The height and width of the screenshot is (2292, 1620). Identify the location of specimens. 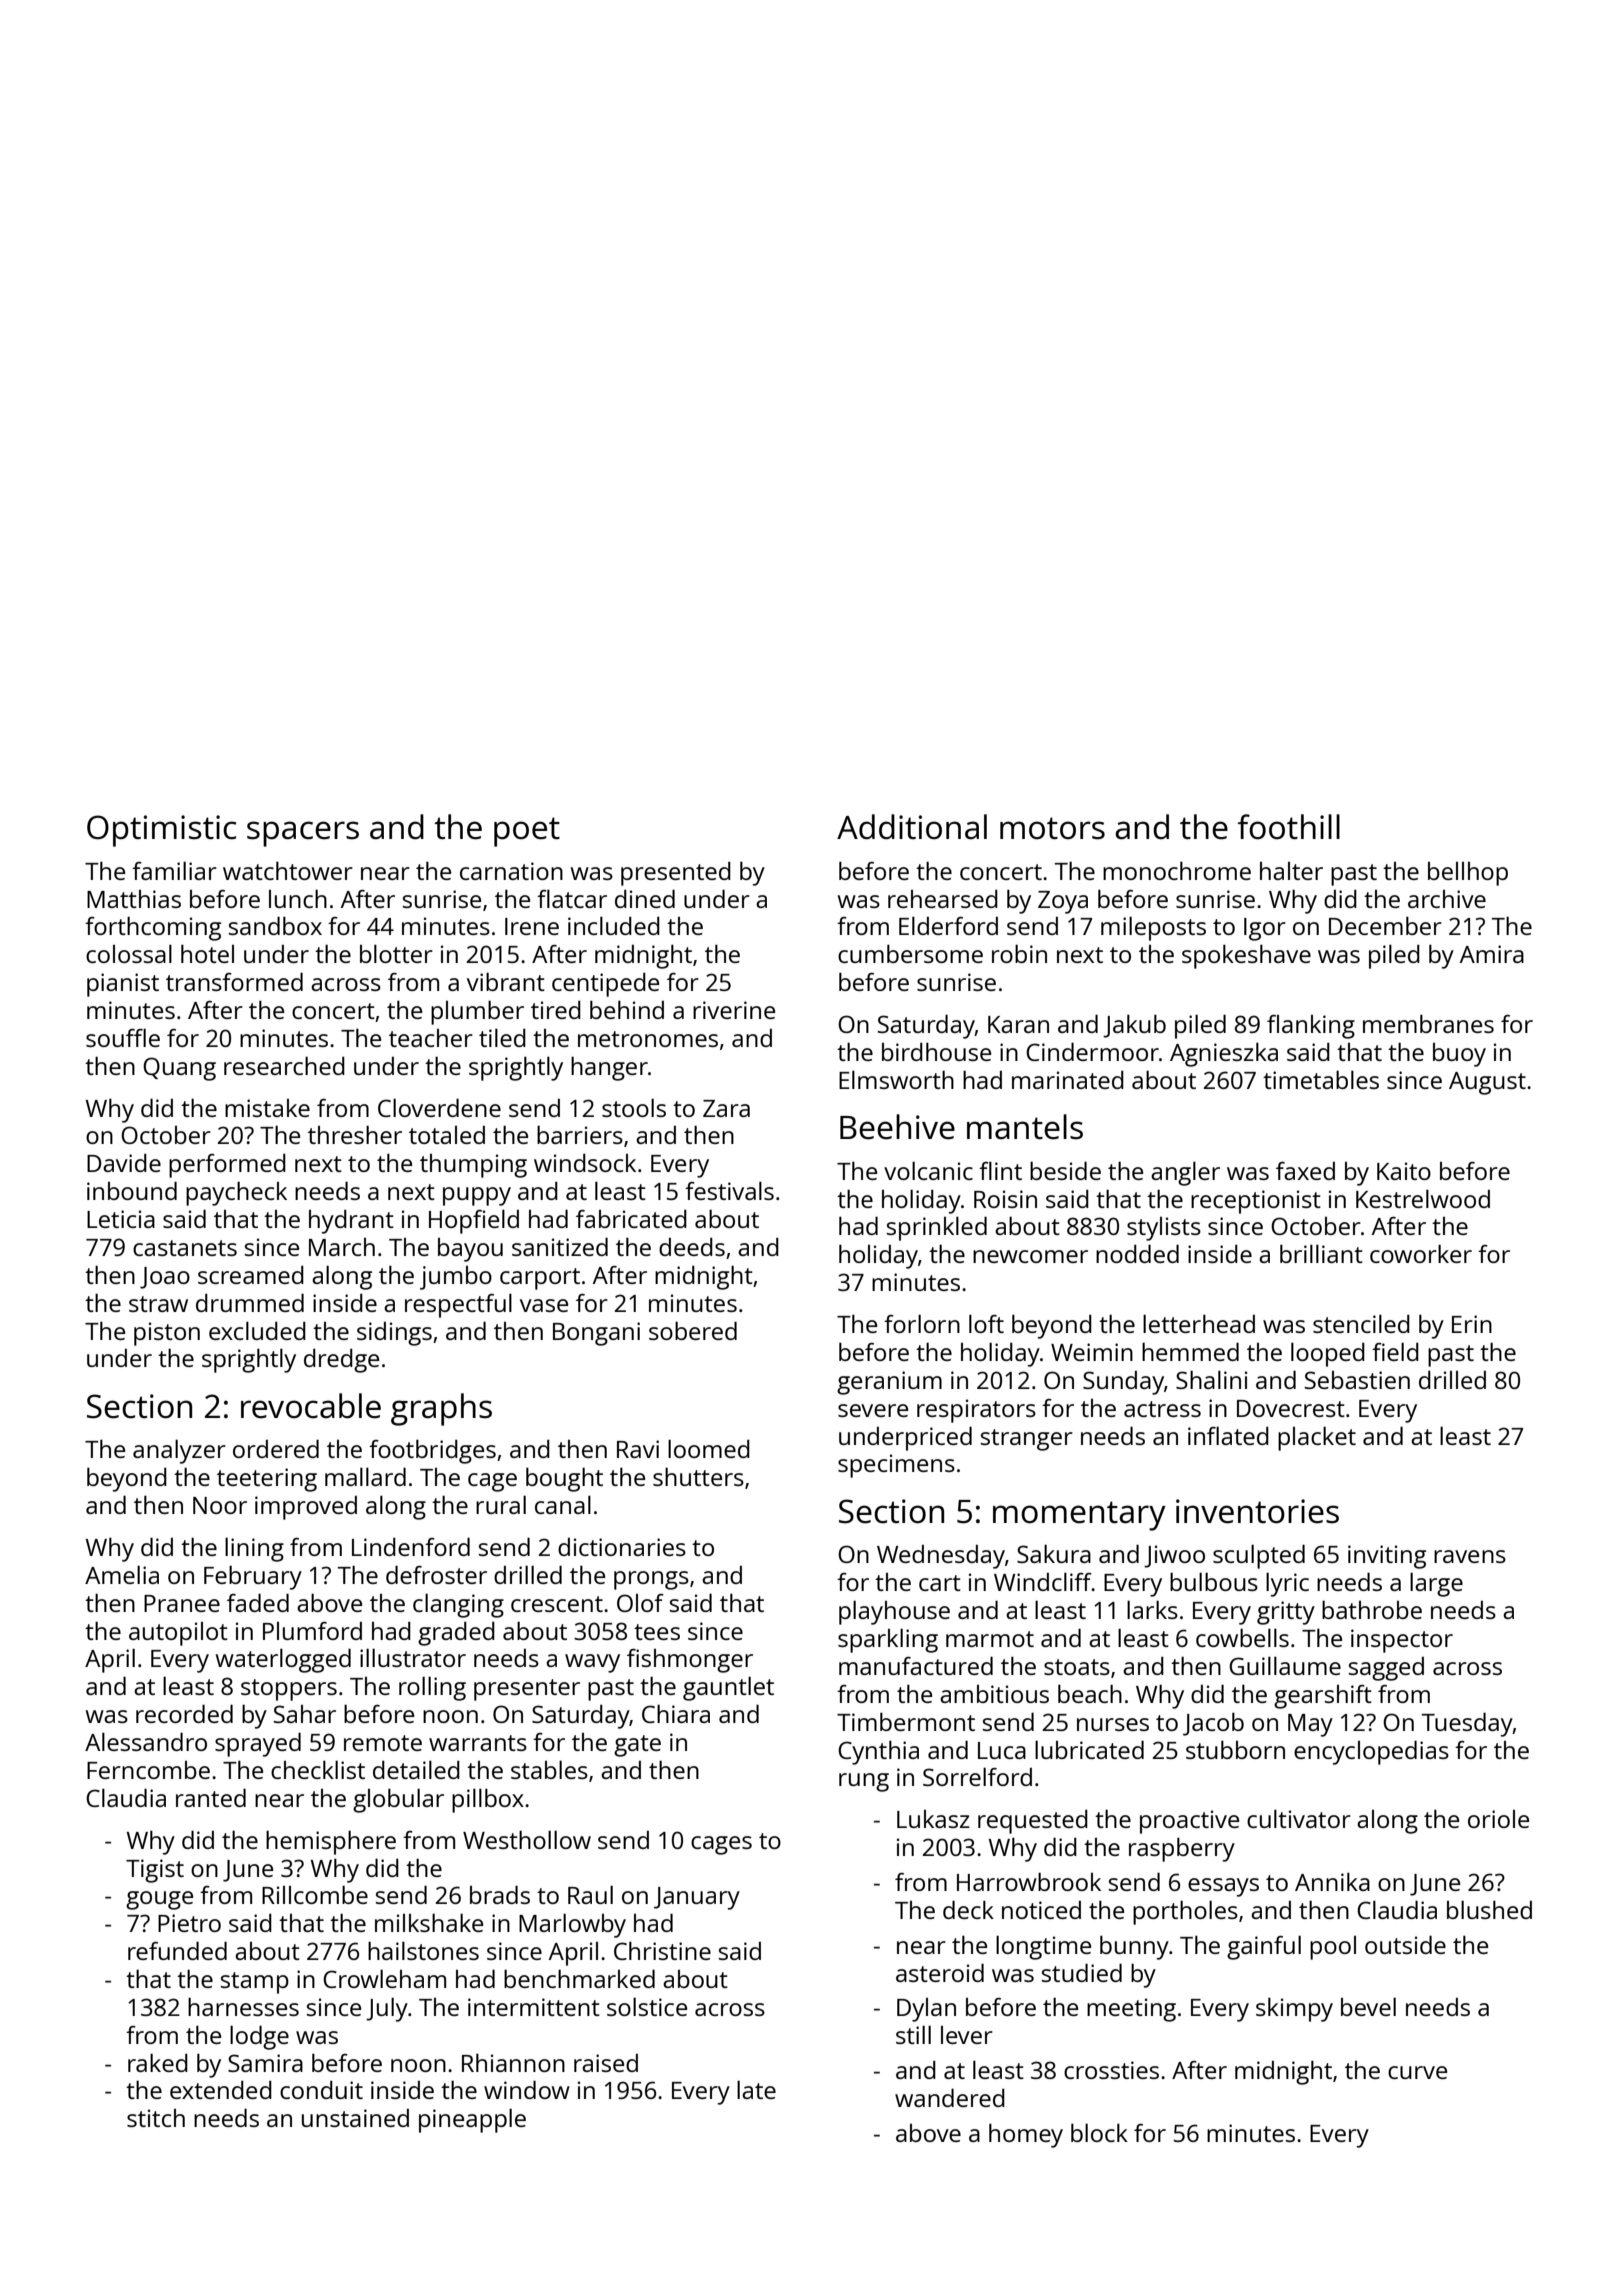
(896, 1466).
